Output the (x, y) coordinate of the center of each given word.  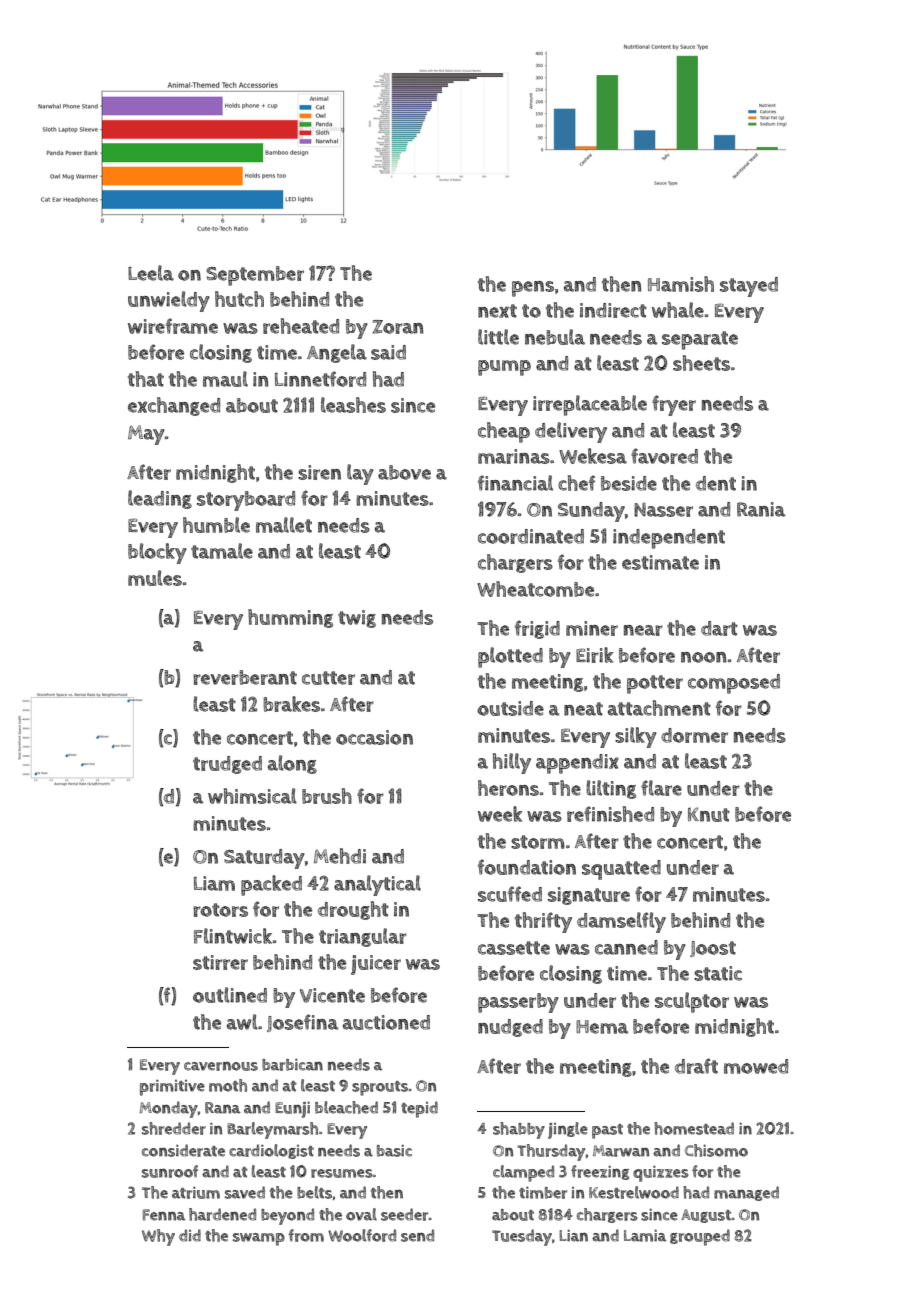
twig (357, 619)
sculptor (692, 1002)
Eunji (292, 1109)
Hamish (681, 284)
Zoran (398, 327)
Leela (151, 273)
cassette (514, 948)
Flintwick (233, 936)
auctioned (386, 1022)
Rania (761, 509)
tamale (222, 551)
